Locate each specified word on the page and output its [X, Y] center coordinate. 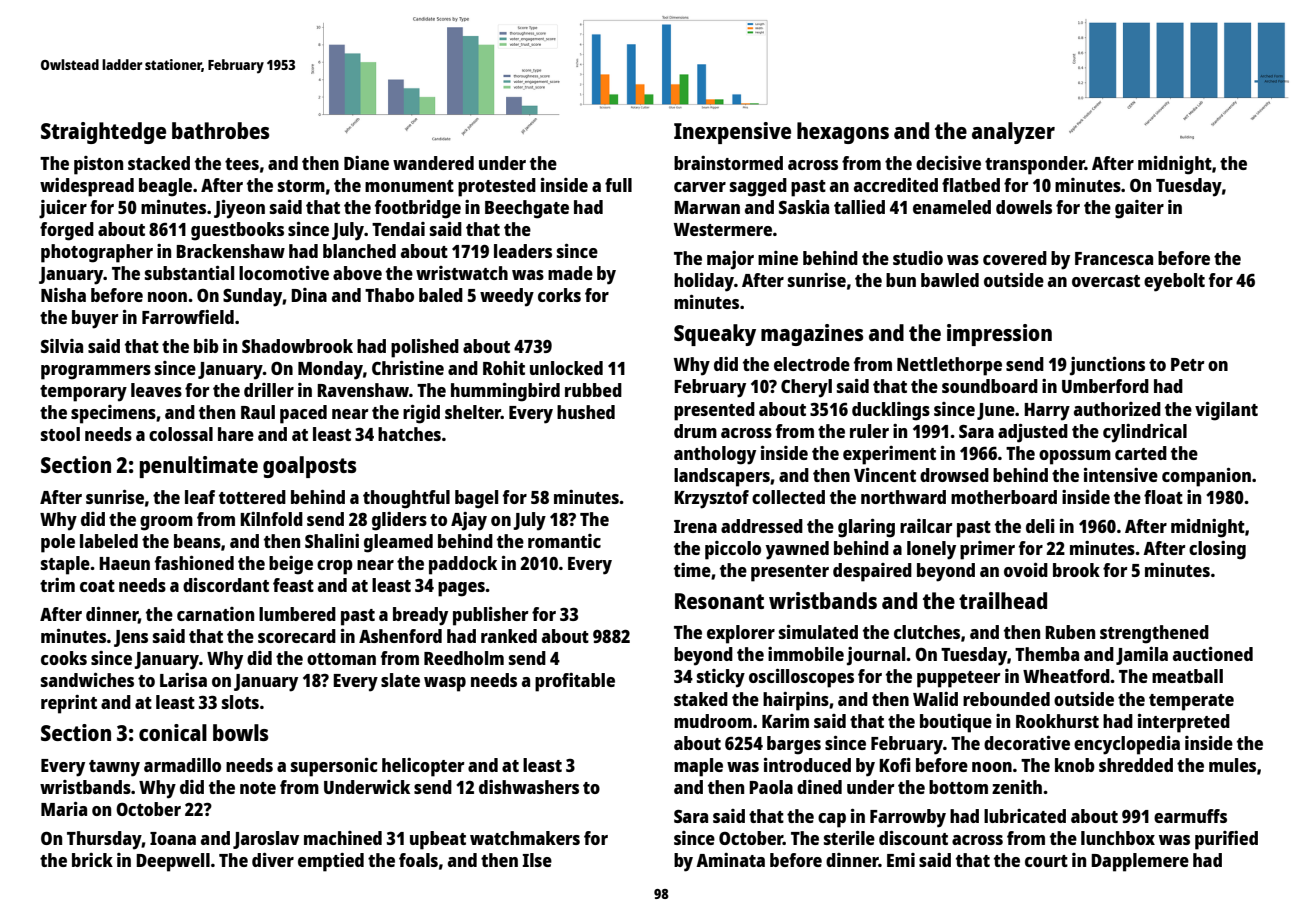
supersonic [334, 767]
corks [559, 295]
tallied [859, 207]
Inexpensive [732, 133]
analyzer [1013, 133]
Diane [366, 163]
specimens [113, 414]
